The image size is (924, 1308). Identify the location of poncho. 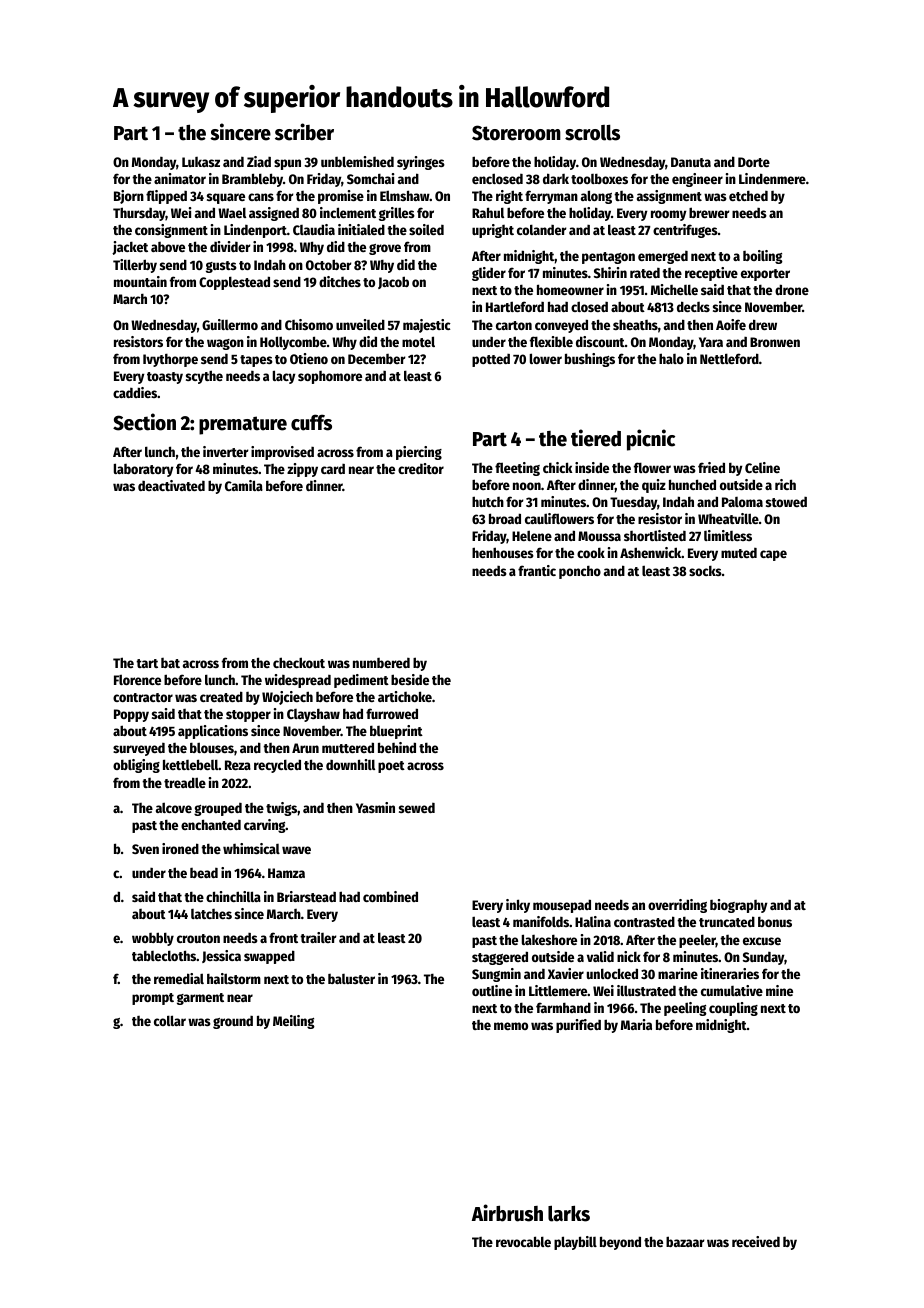
(580, 572).
